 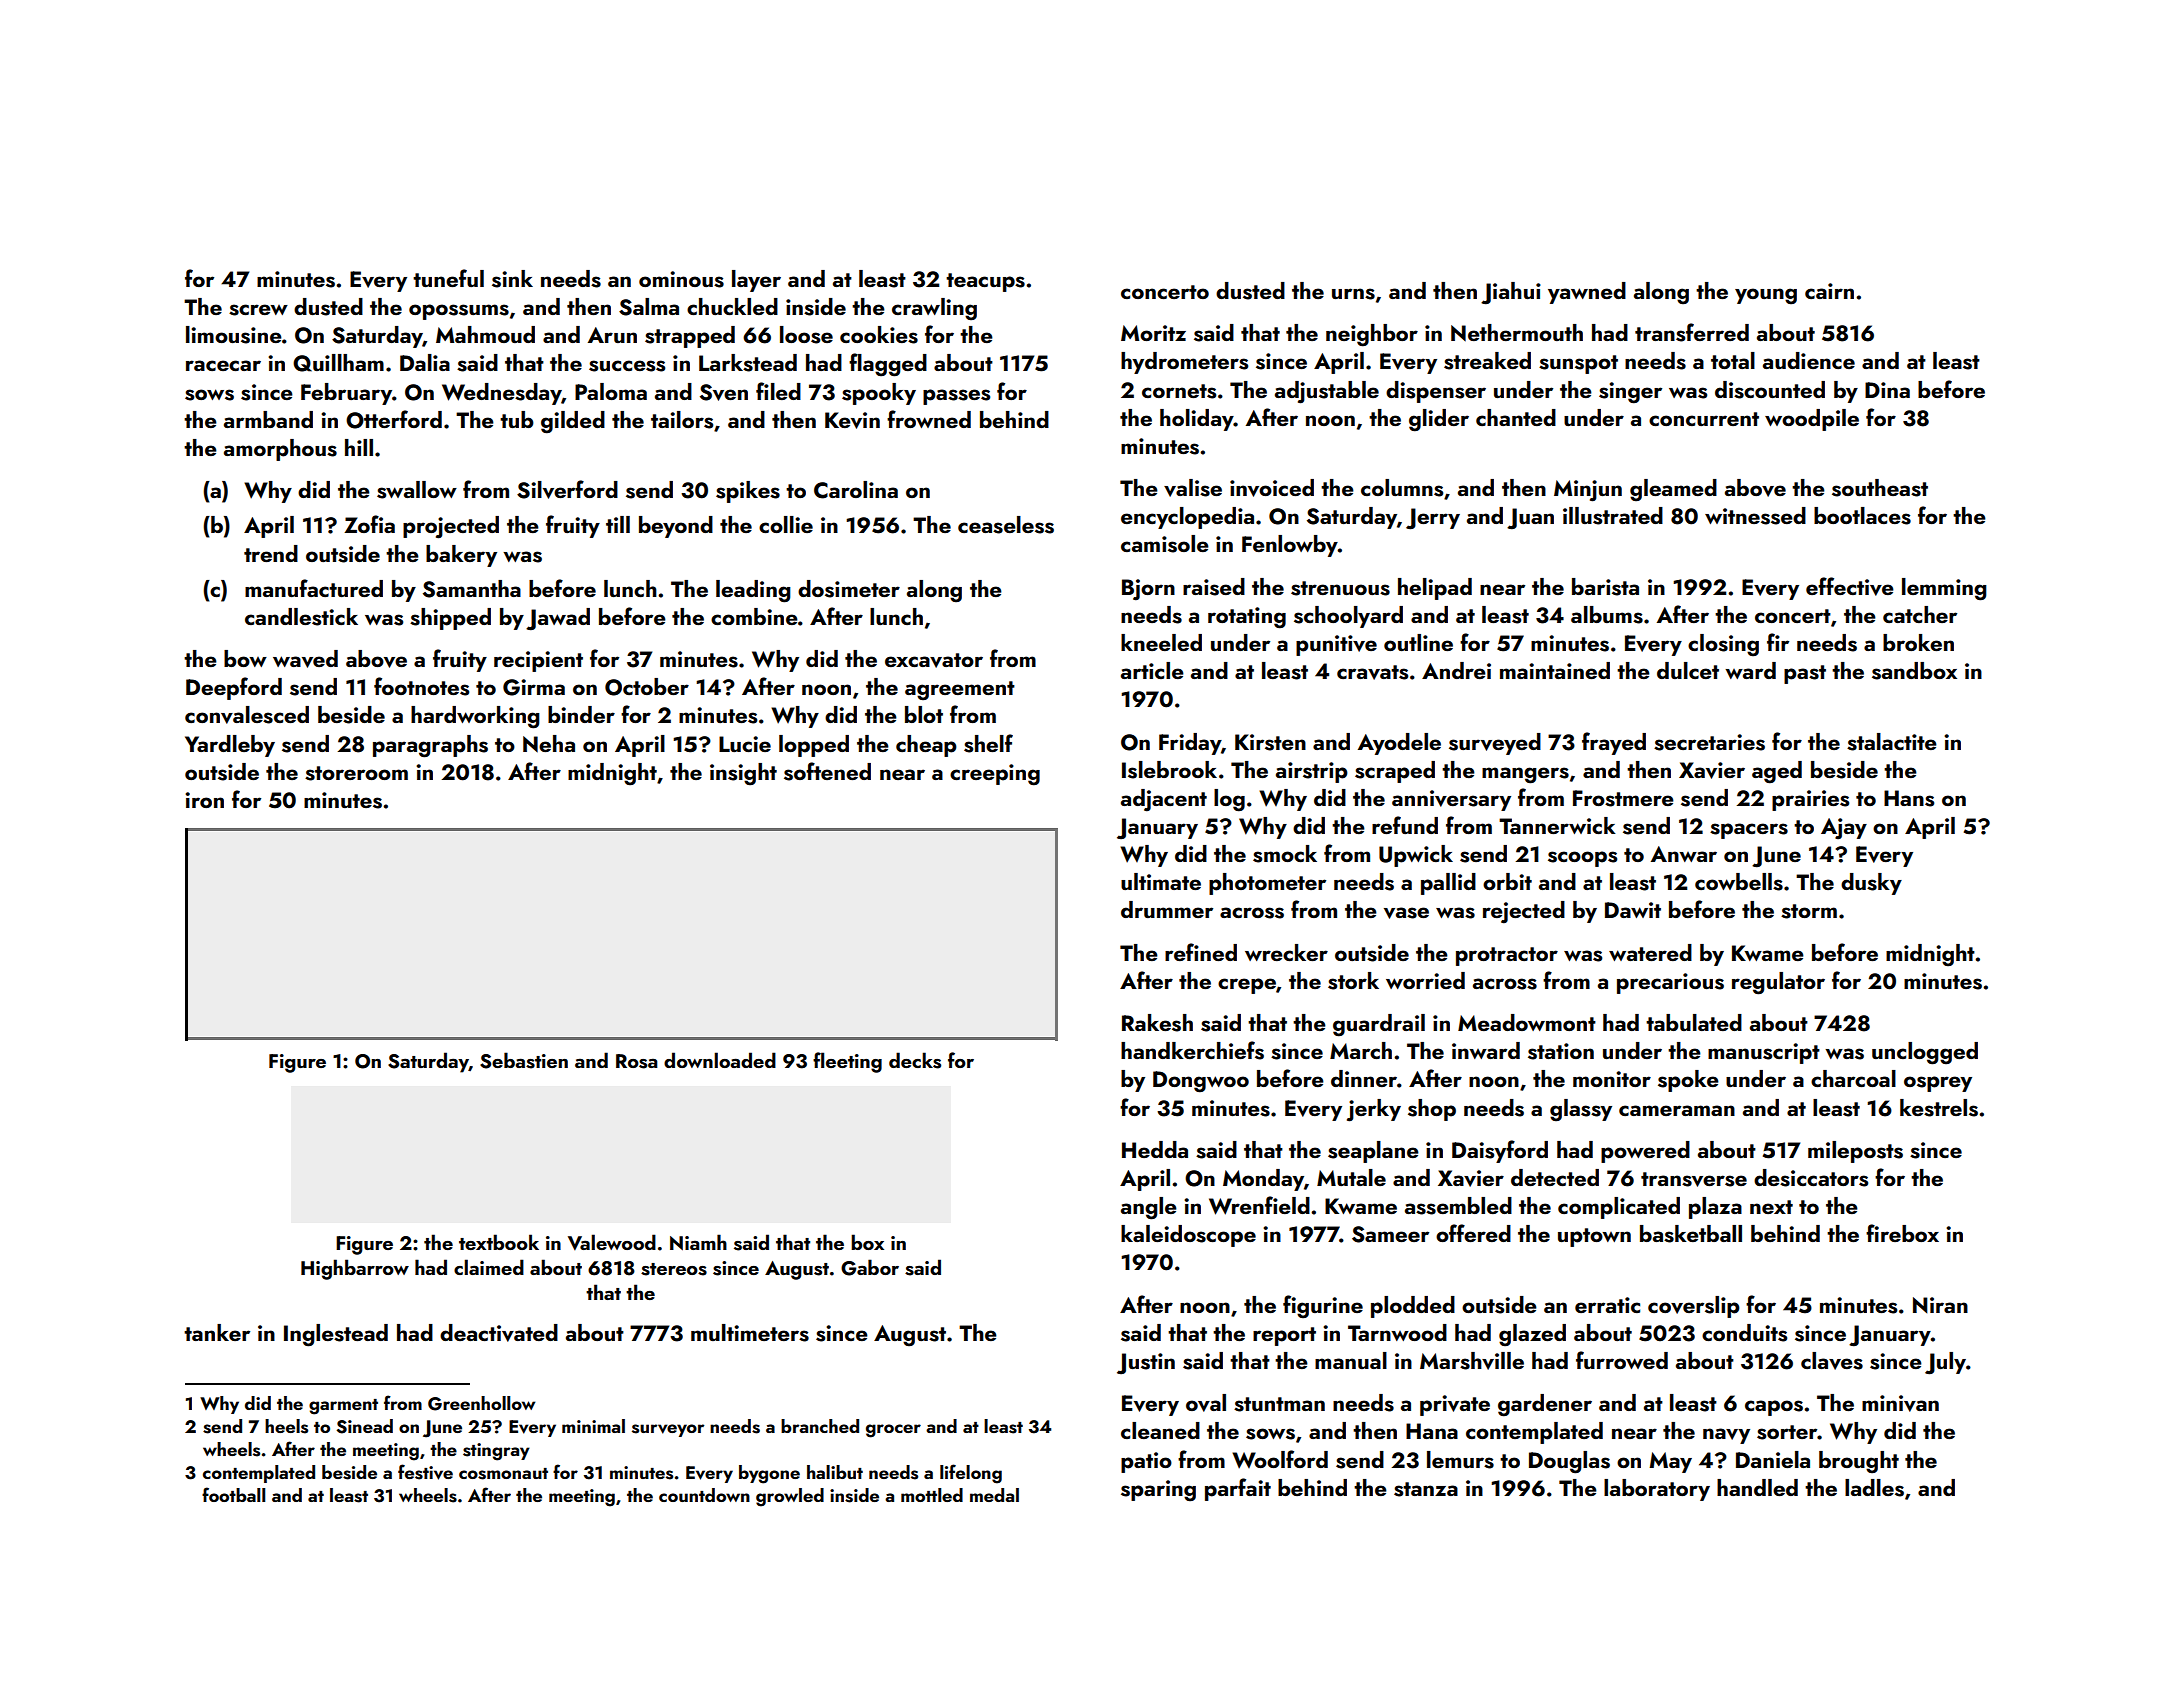 What do you see at coordinates (778, 391) in the page?
I see `filed` at bounding box center [778, 391].
